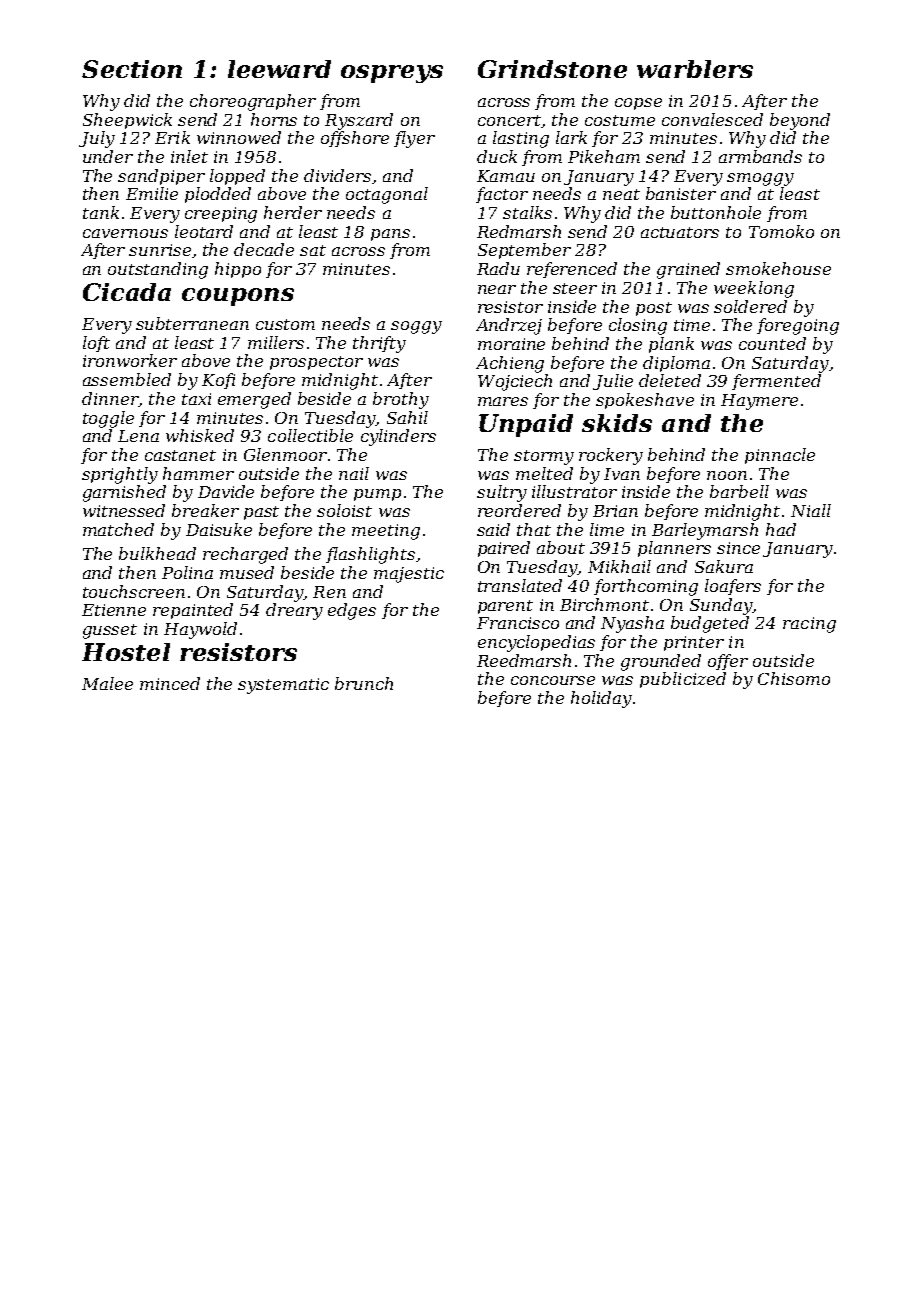 Image resolution: width=924 pixels, height=1308 pixels. Describe the element at coordinates (193, 611) in the page. I see `repainted` at that location.
